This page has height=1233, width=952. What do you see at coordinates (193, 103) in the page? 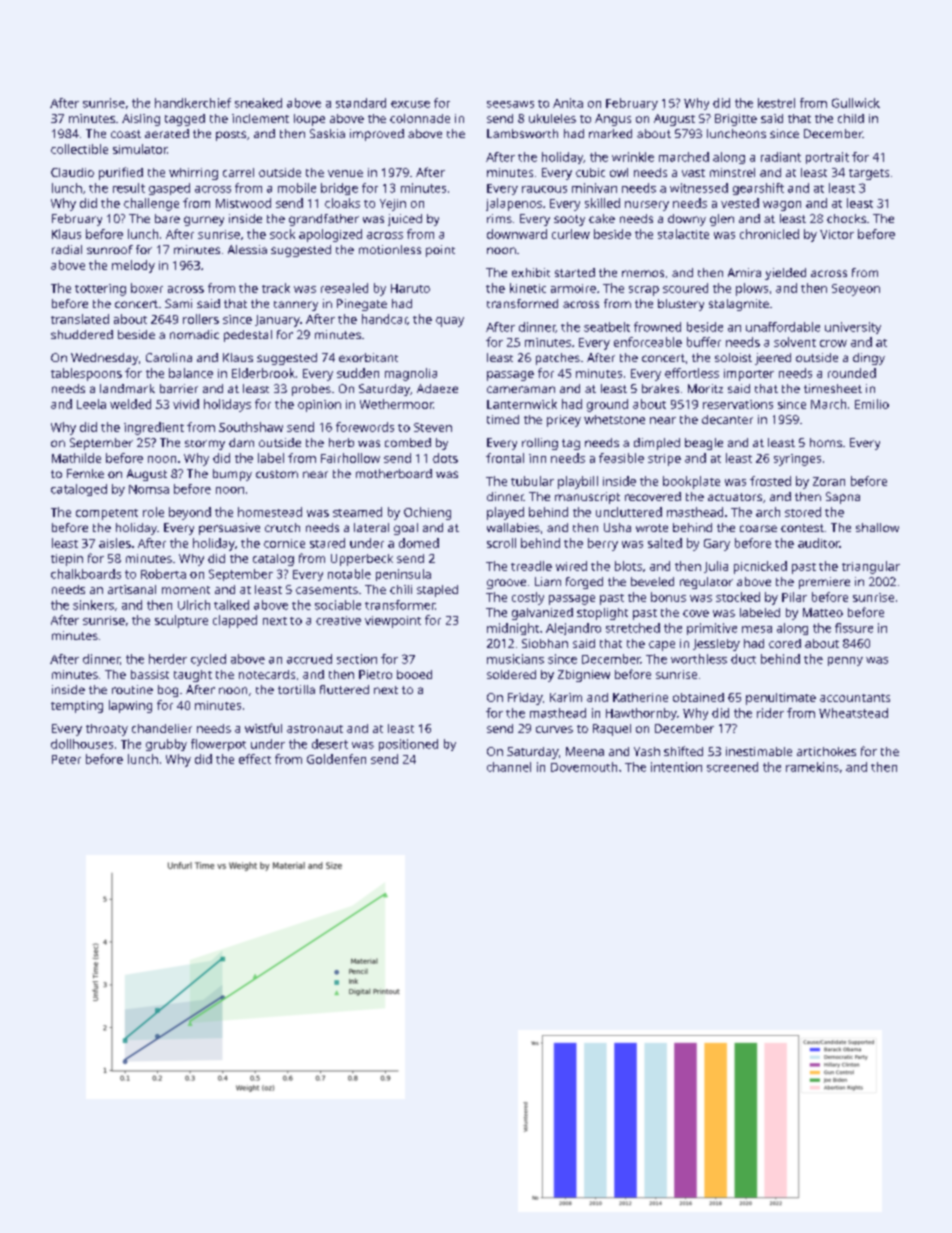
I see `handkerchief` at bounding box center [193, 103].
